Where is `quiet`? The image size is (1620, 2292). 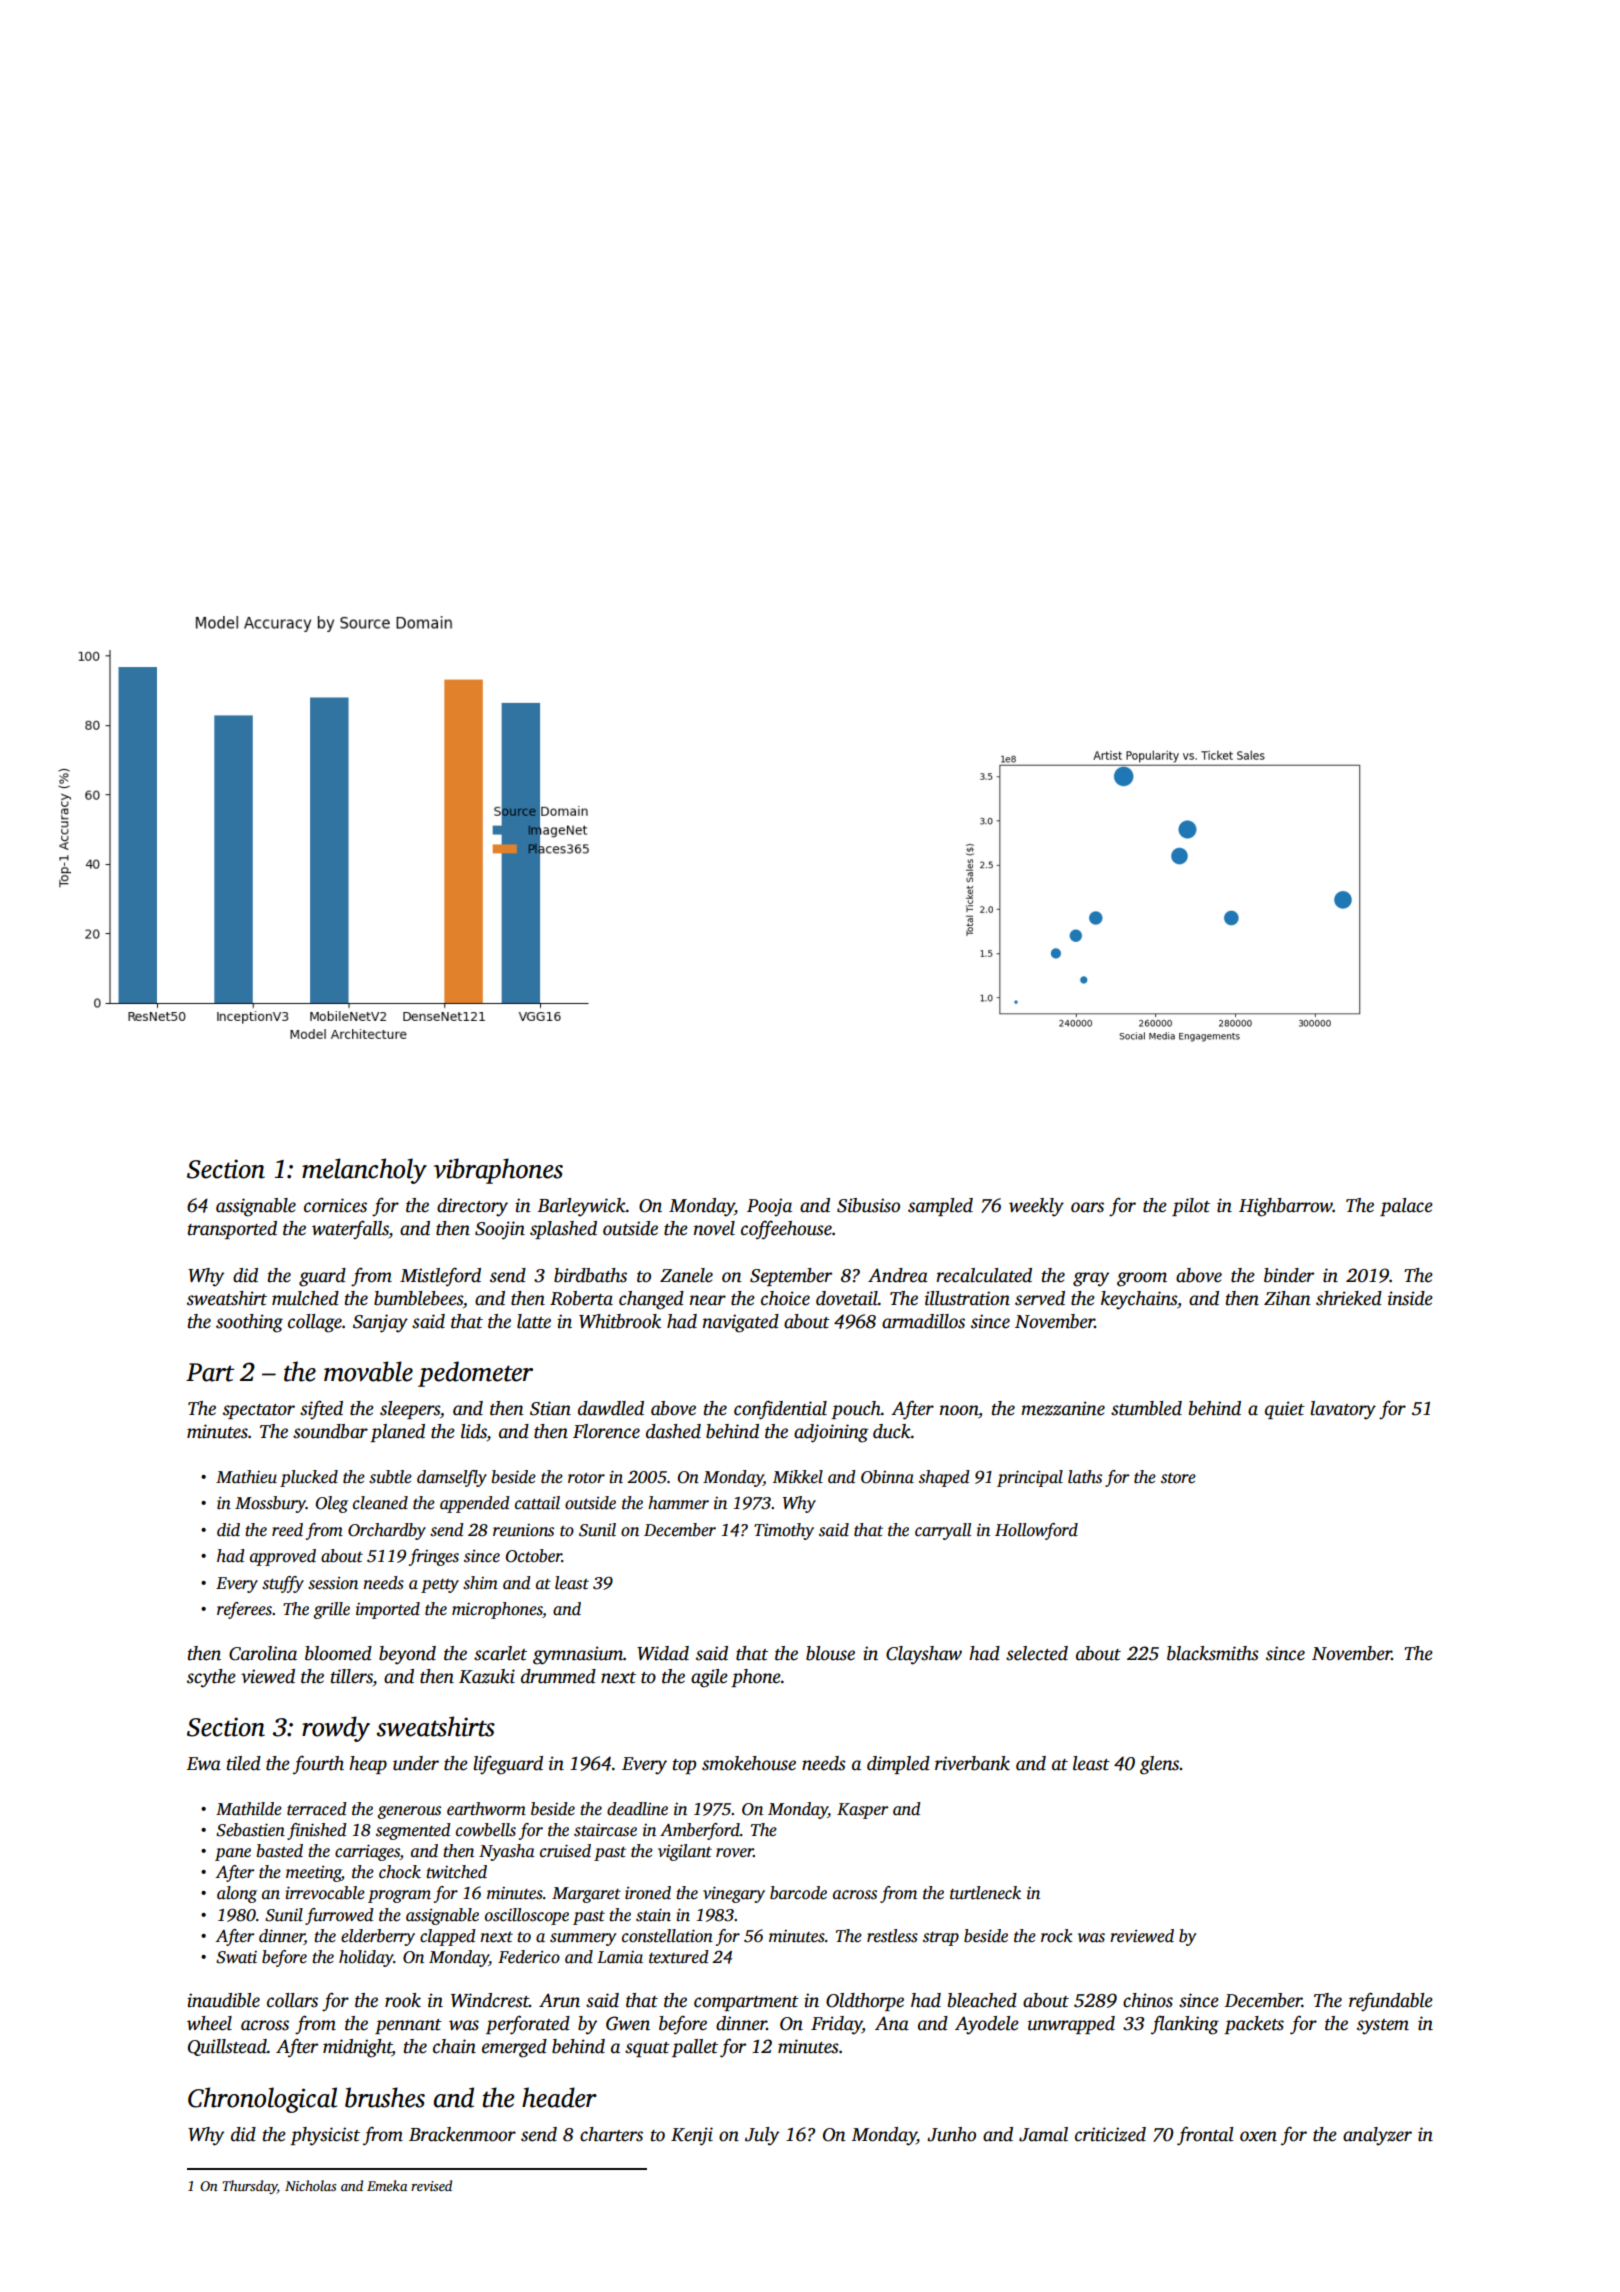
quiet is located at coordinates (1285, 1410).
